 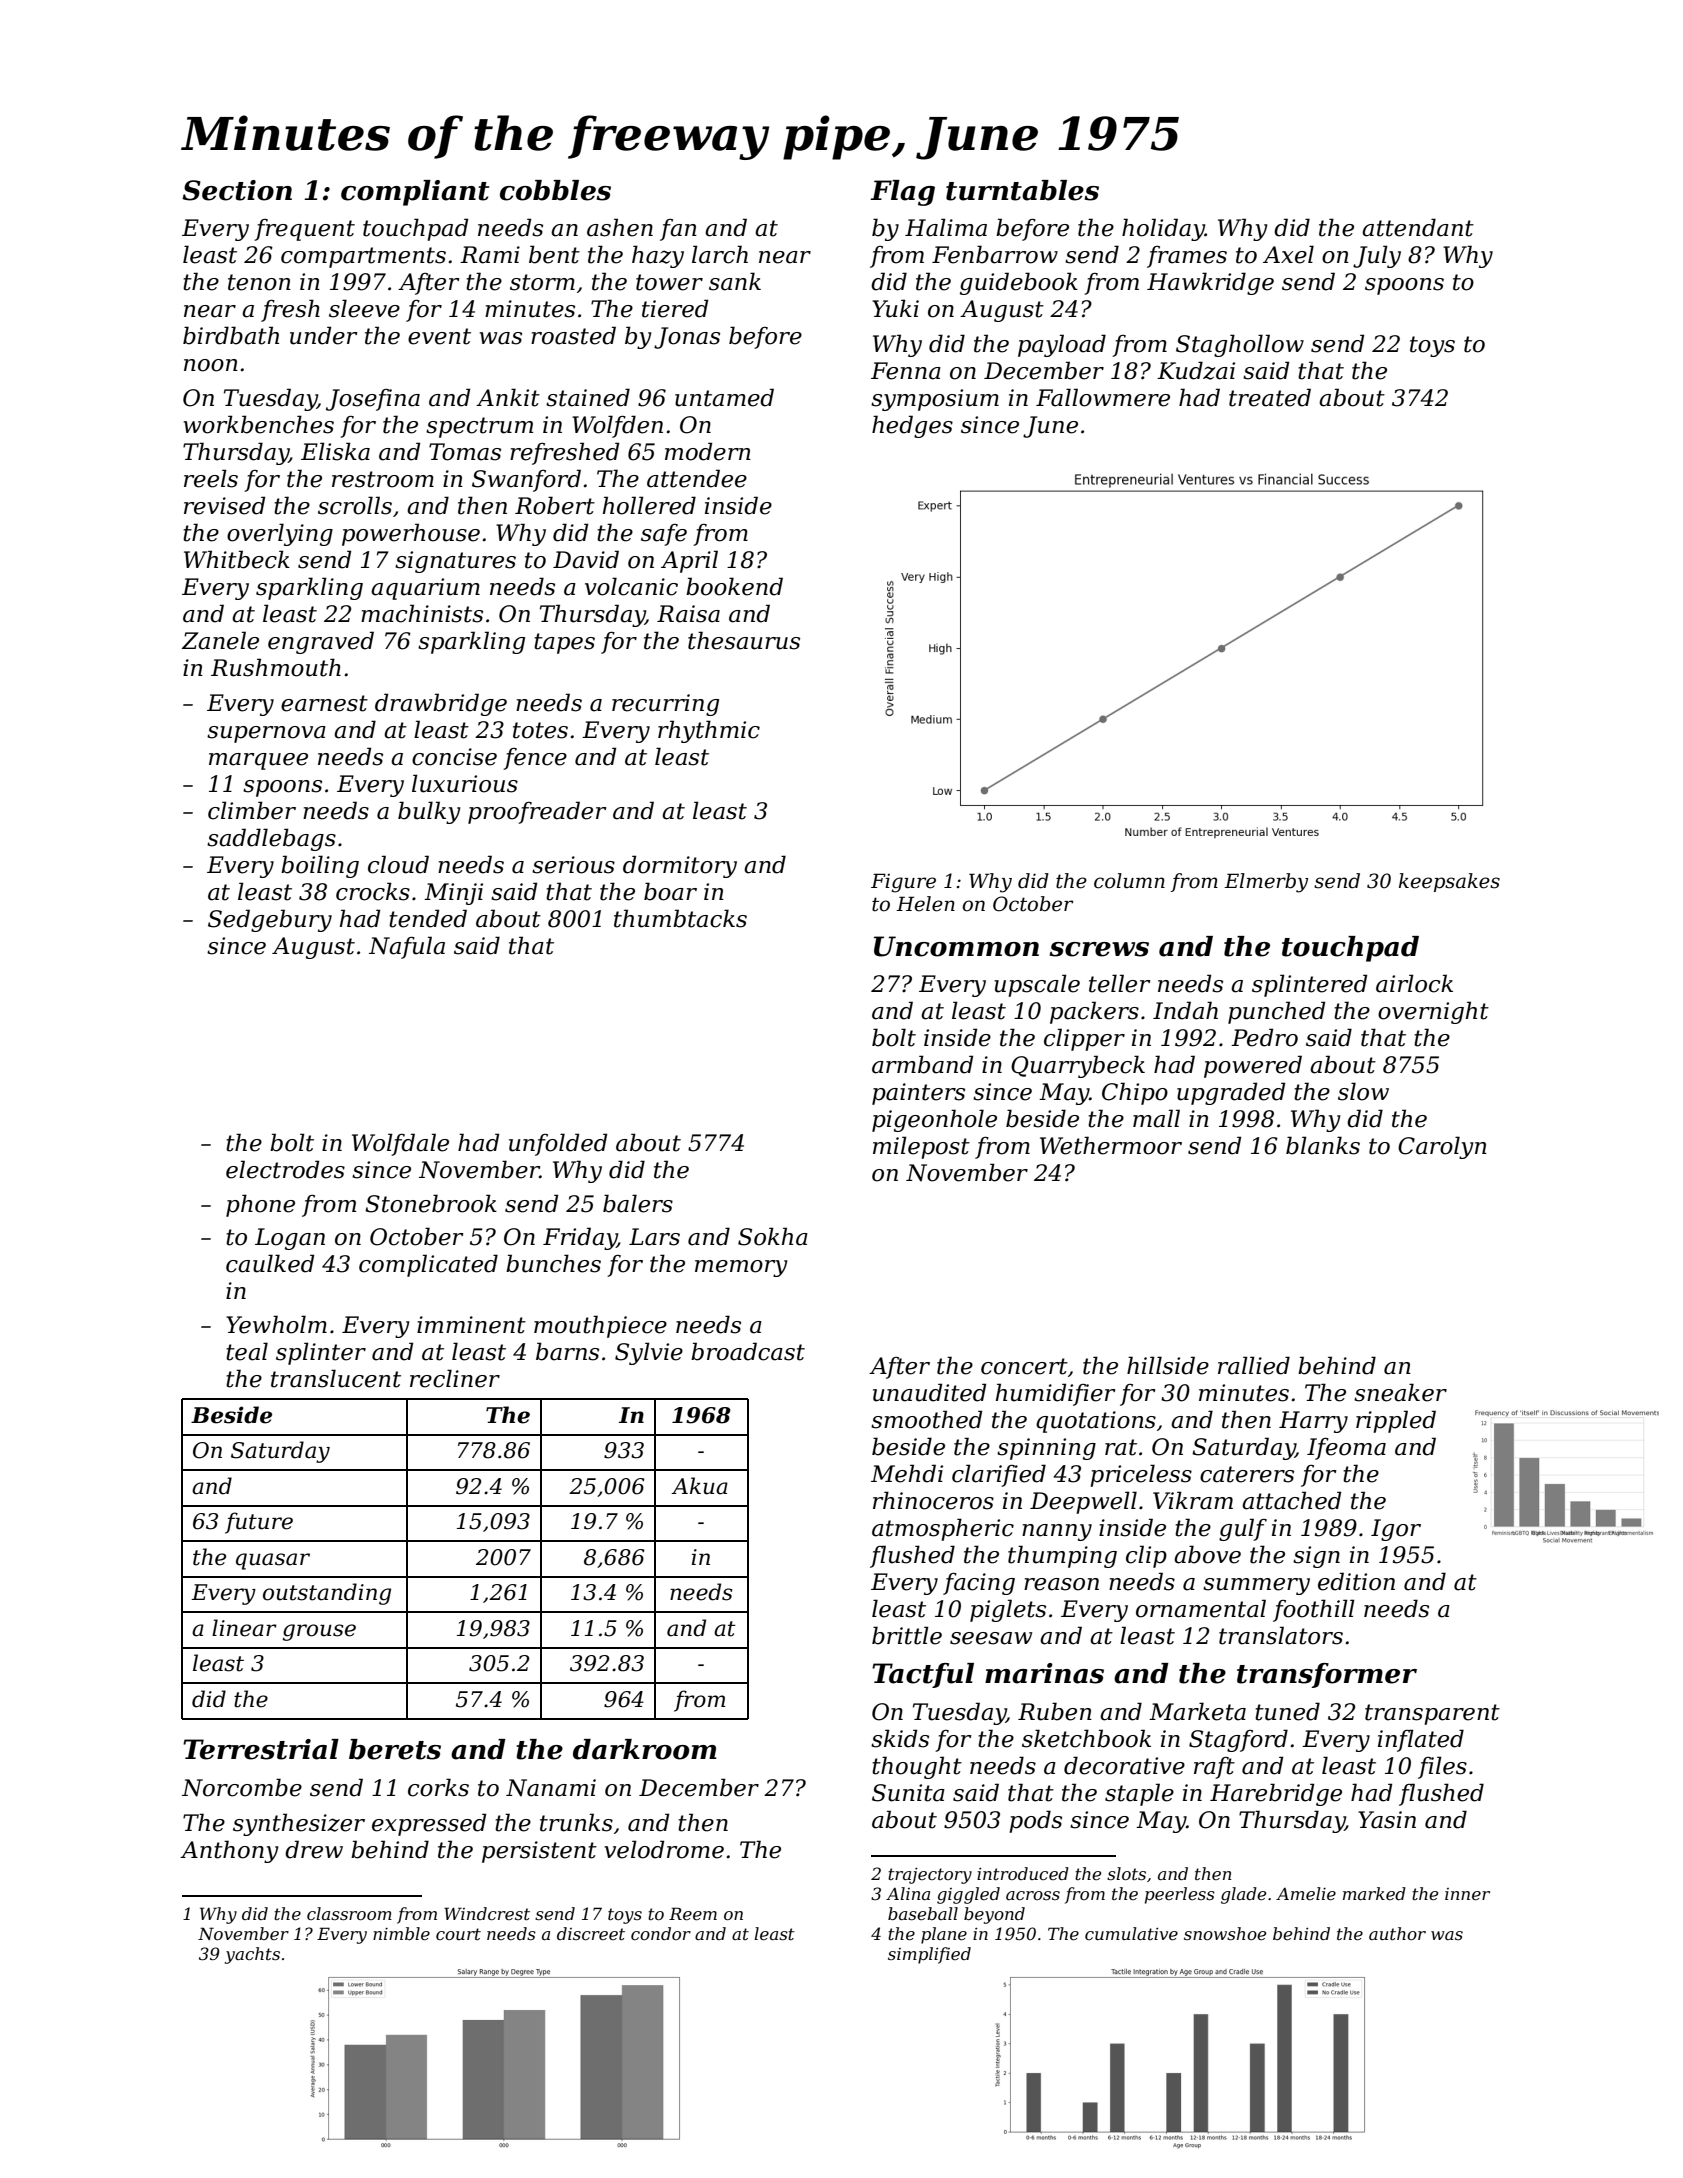 What do you see at coordinates (903, 883) in the screenshot?
I see `Figure` at bounding box center [903, 883].
